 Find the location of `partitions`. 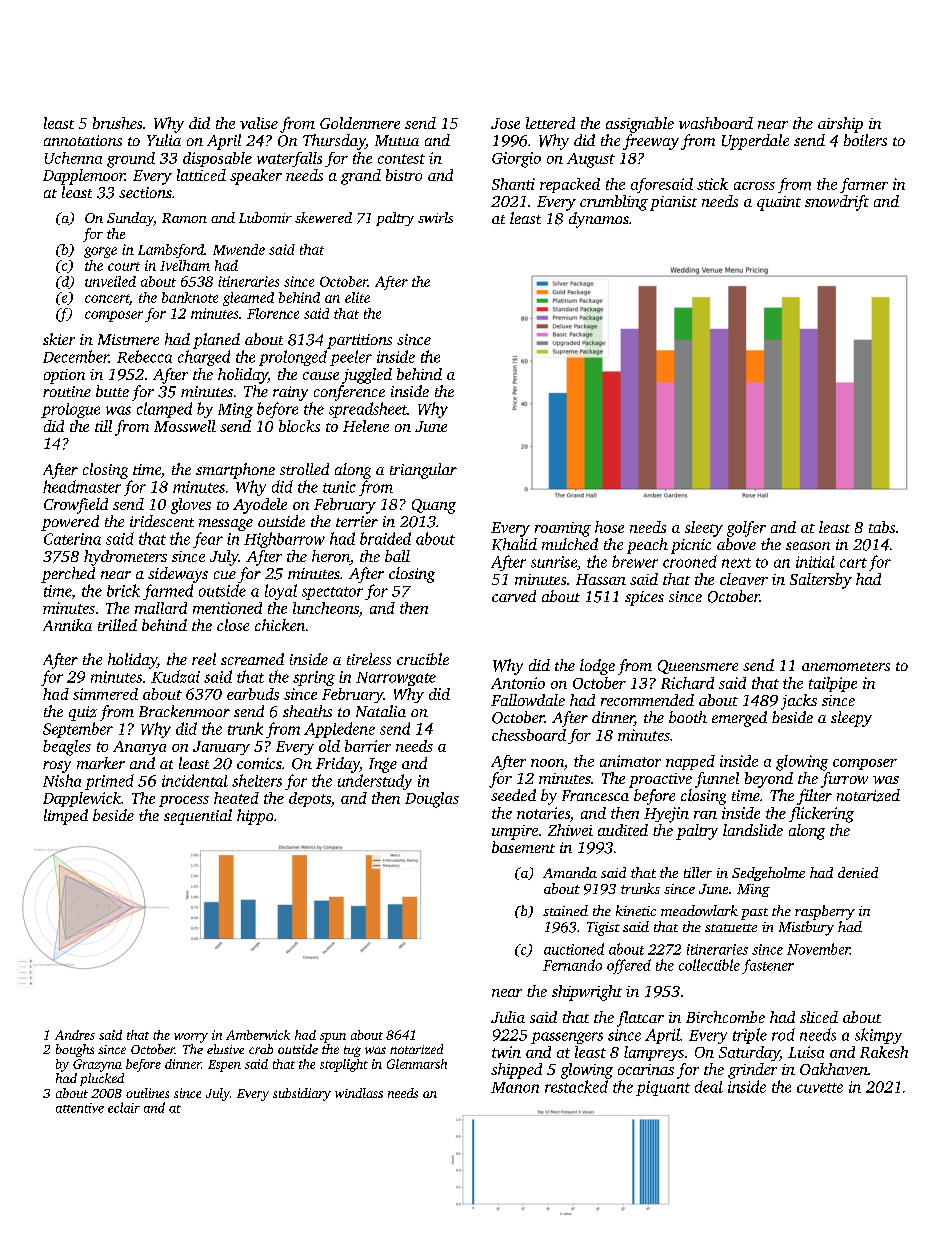

partitions is located at coordinates (359, 341).
